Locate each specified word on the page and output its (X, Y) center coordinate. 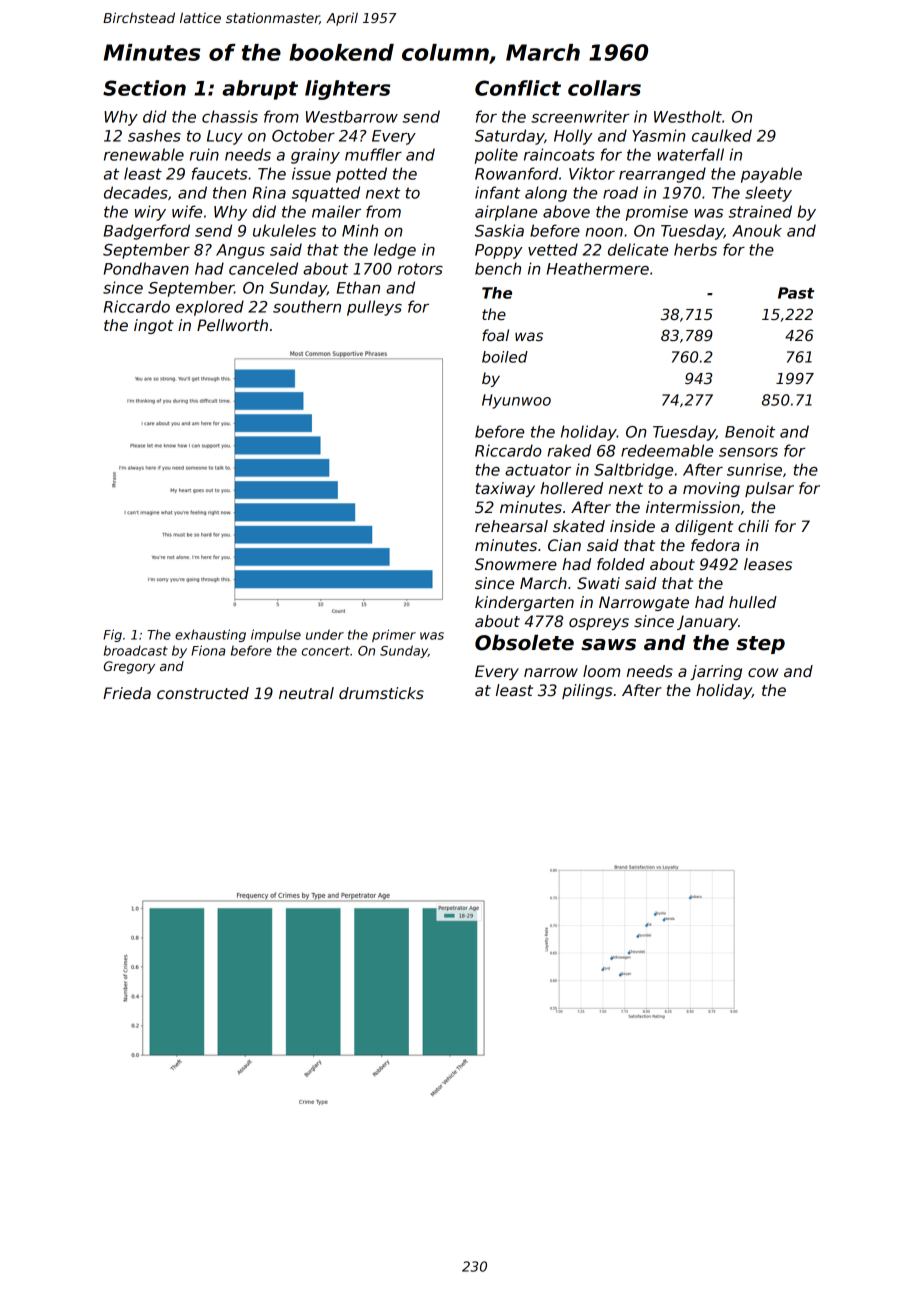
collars (604, 88)
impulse (276, 635)
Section (144, 88)
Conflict (518, 88)
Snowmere (516, 564)
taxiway (505, 489)
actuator (538, 470)
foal (495, 335)
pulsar (769, 489)
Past (796, 293)
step (760, 645)
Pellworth (232, 325)
